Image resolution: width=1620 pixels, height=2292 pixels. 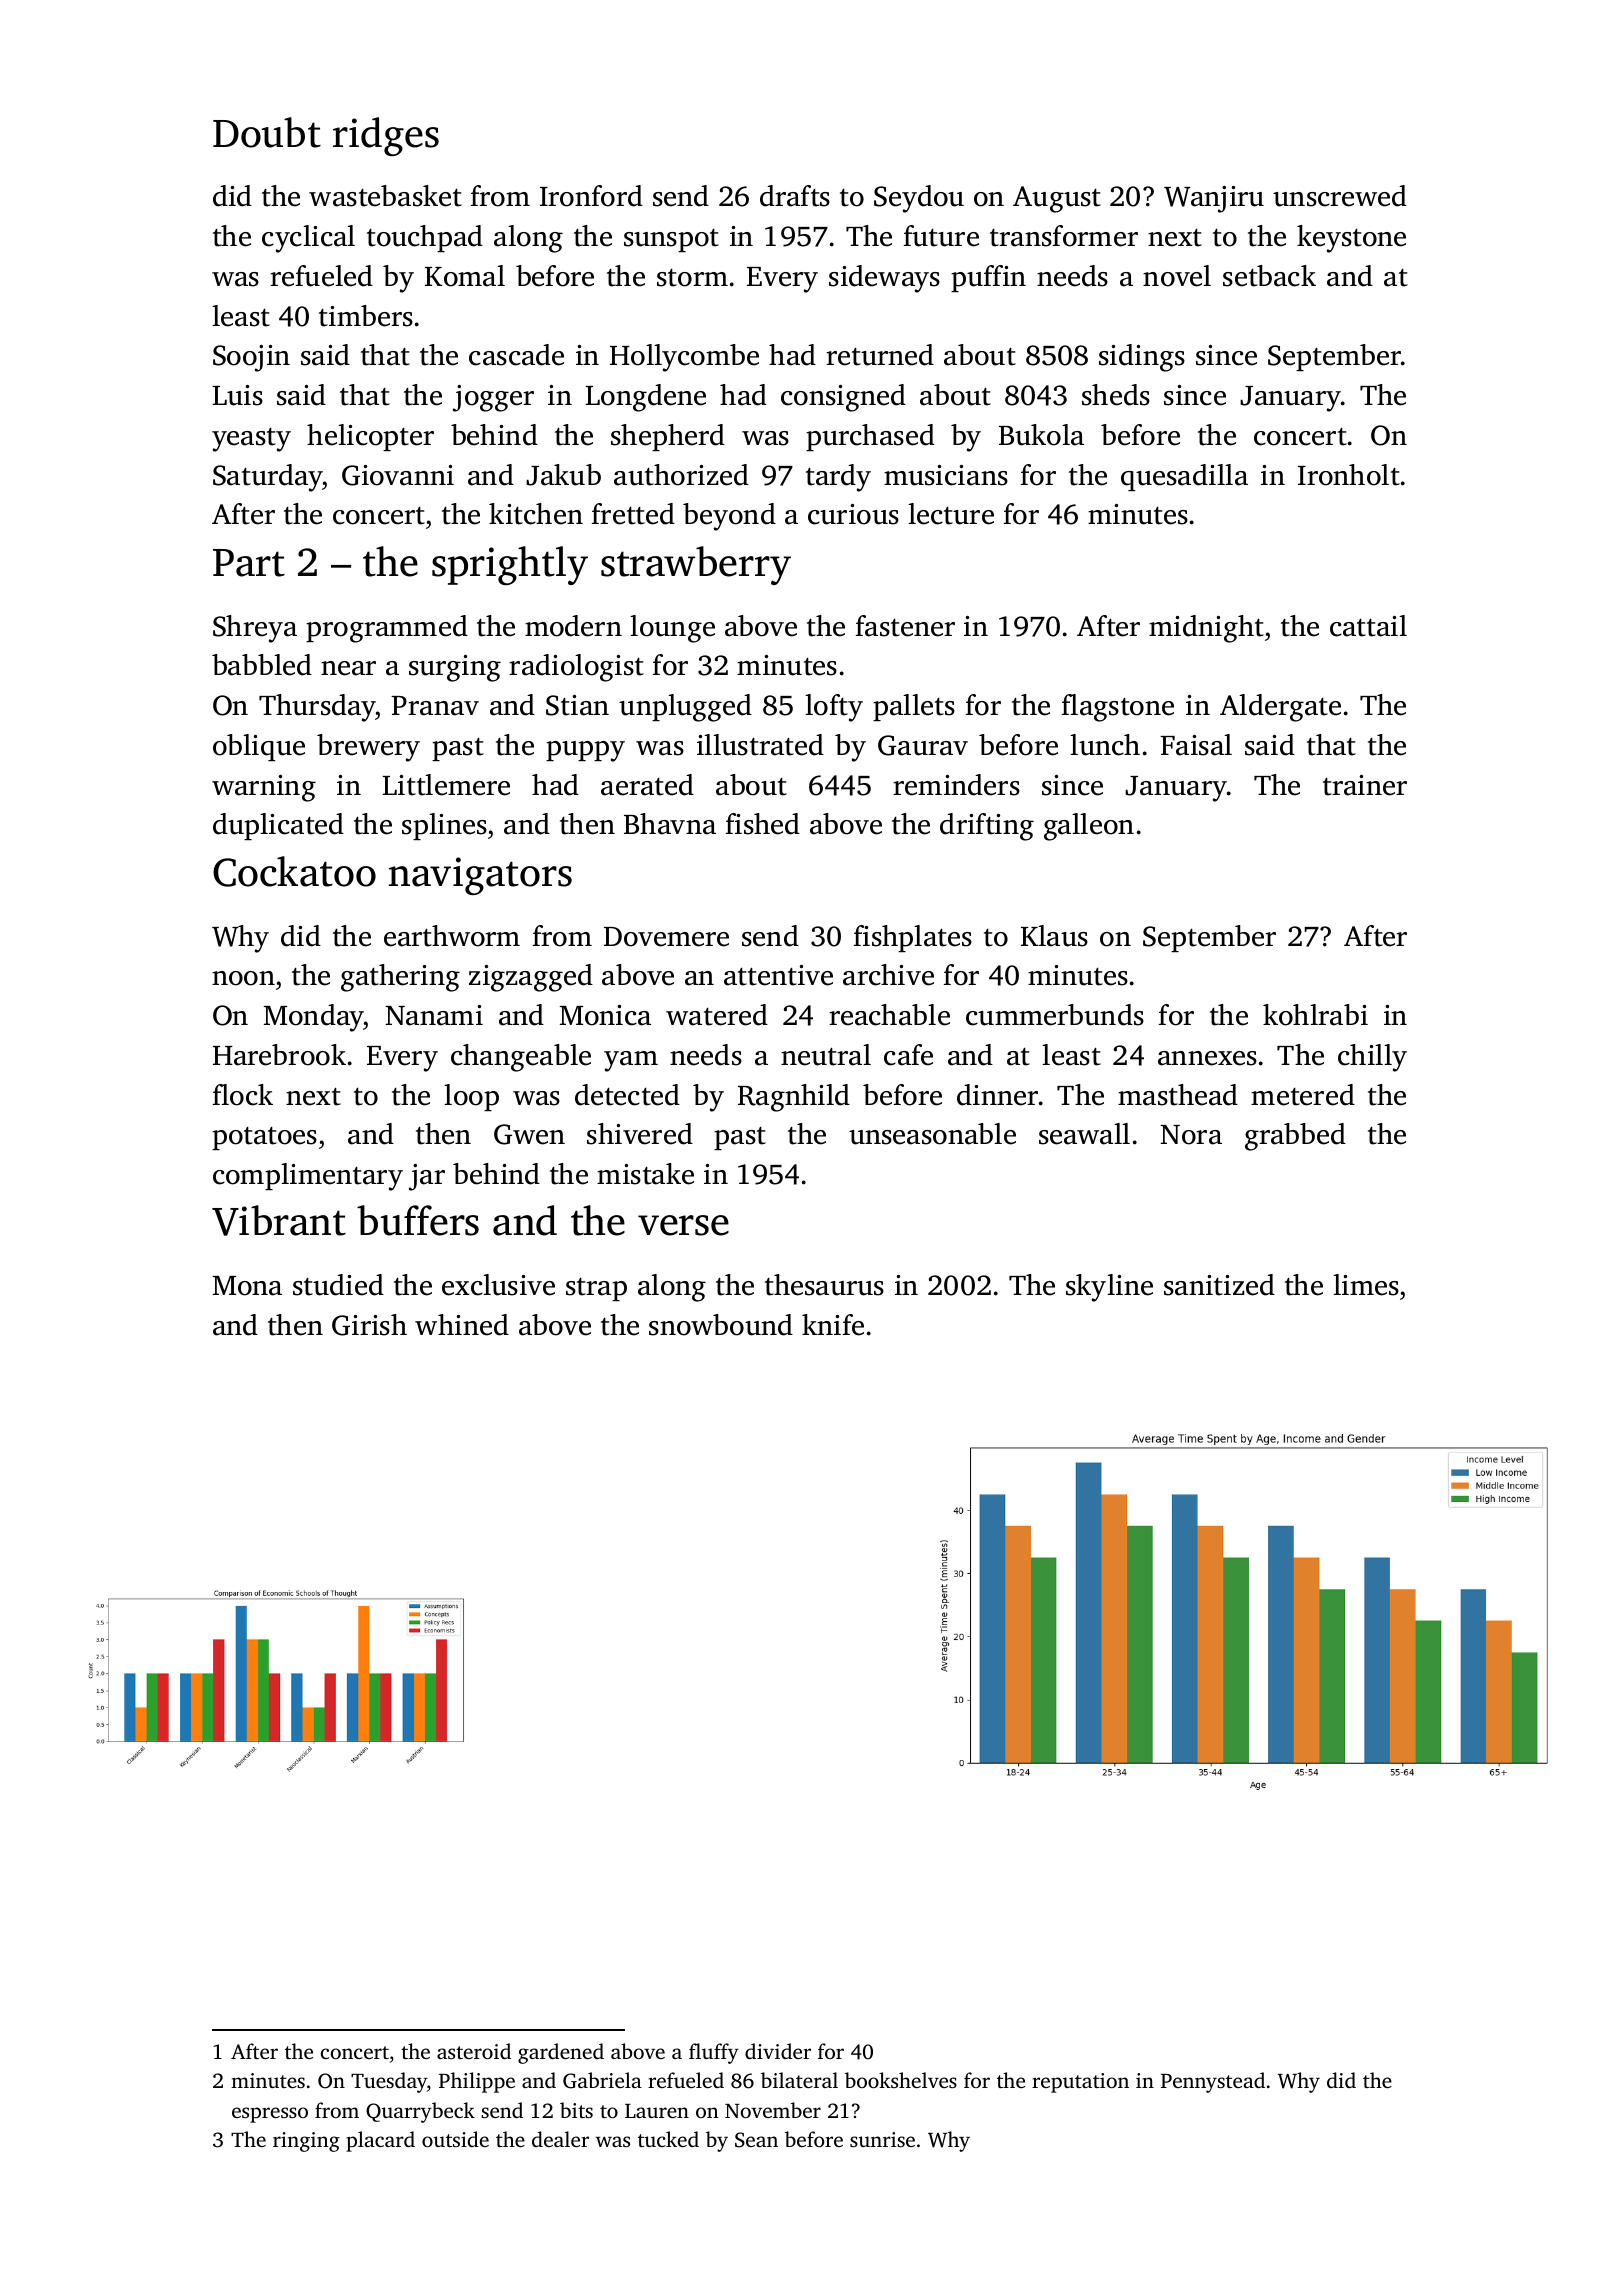 I want to click on transformer, so click(x=1064, y=236).
